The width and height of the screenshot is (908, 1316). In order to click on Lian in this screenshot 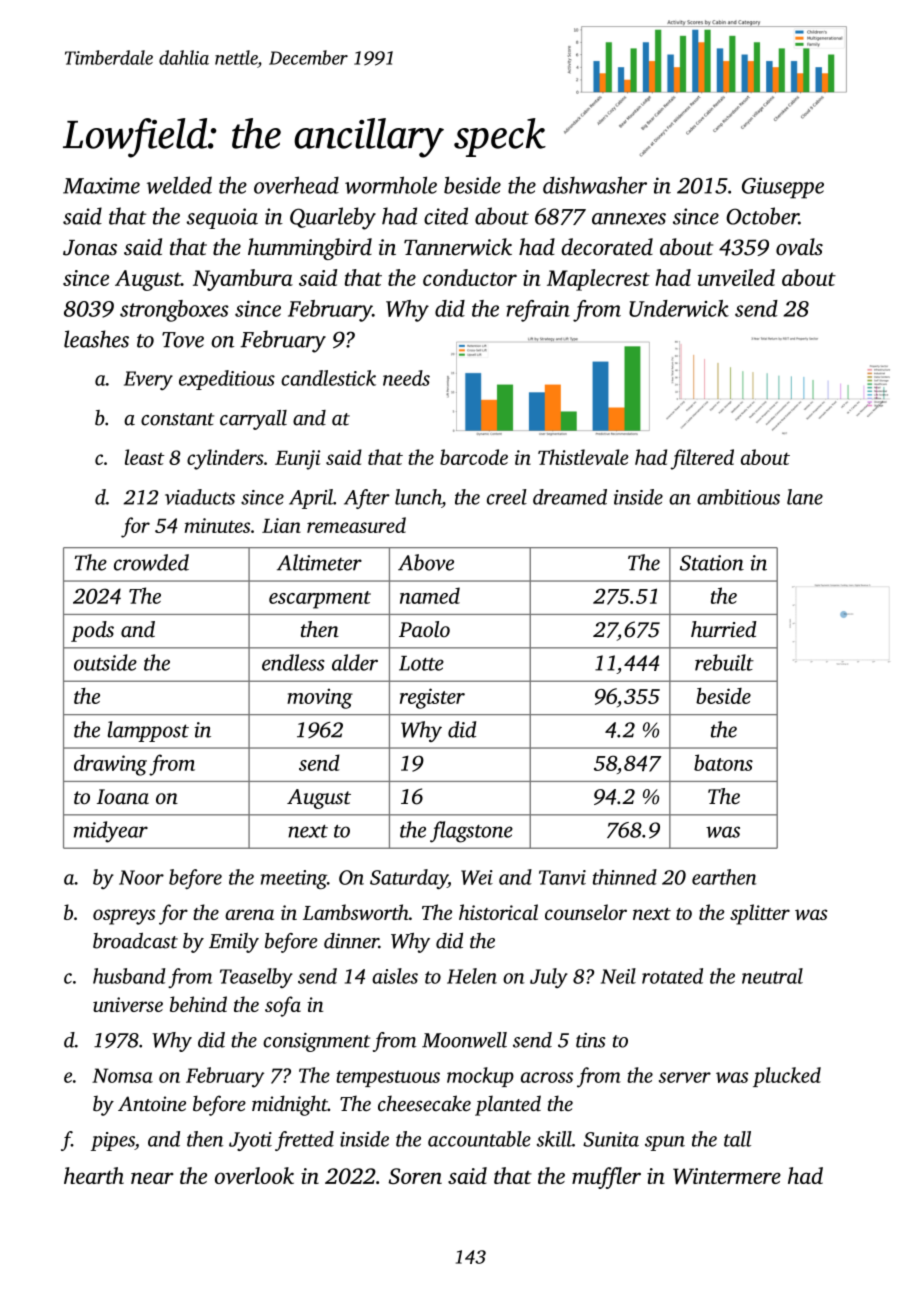, I will do `click(281, 525)`.
